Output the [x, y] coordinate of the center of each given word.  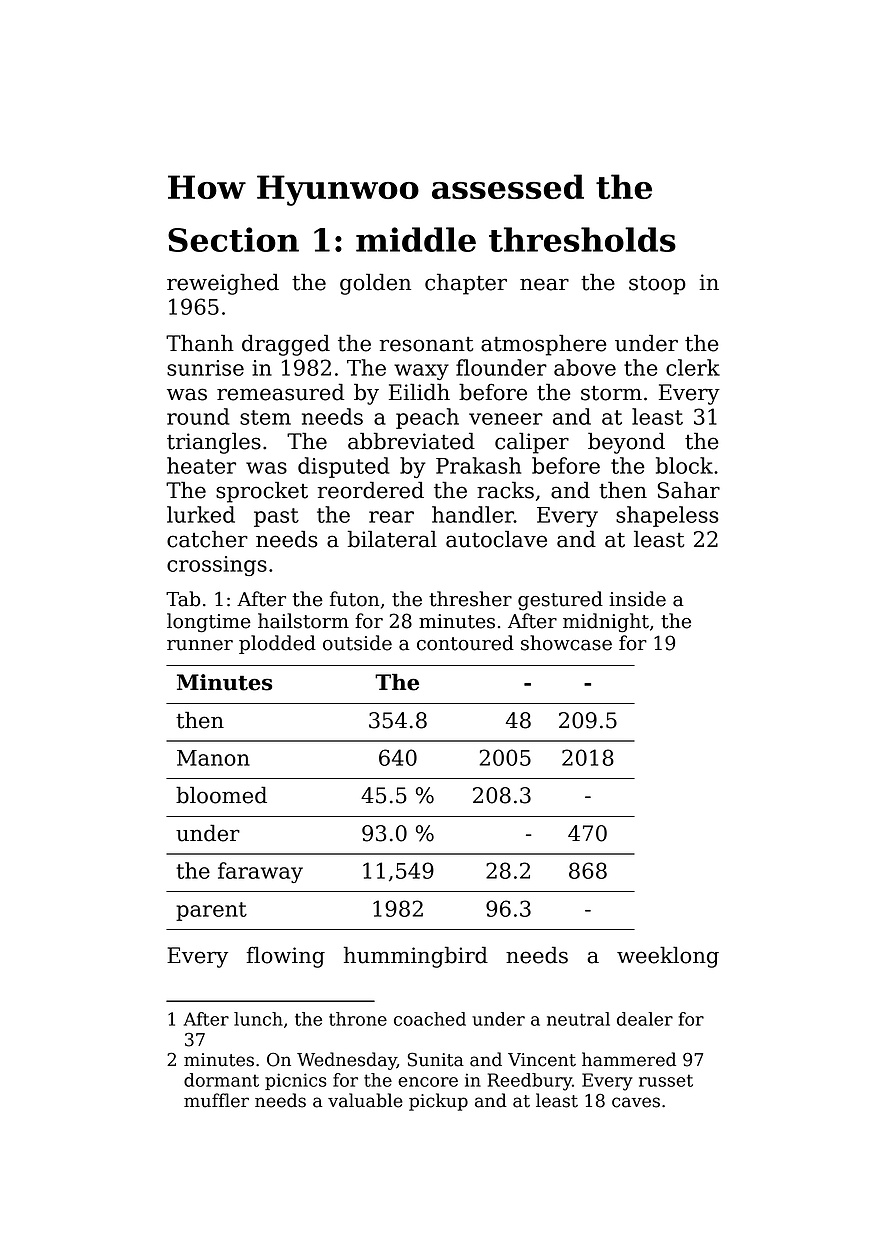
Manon [213, 758]
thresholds [582, 239]
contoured [465, 643]
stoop [657, 285]
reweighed [223, 284]
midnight [606, 623]
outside [357, 643]
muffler [216, 1100]
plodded [277, 644]
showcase [566, 643]
